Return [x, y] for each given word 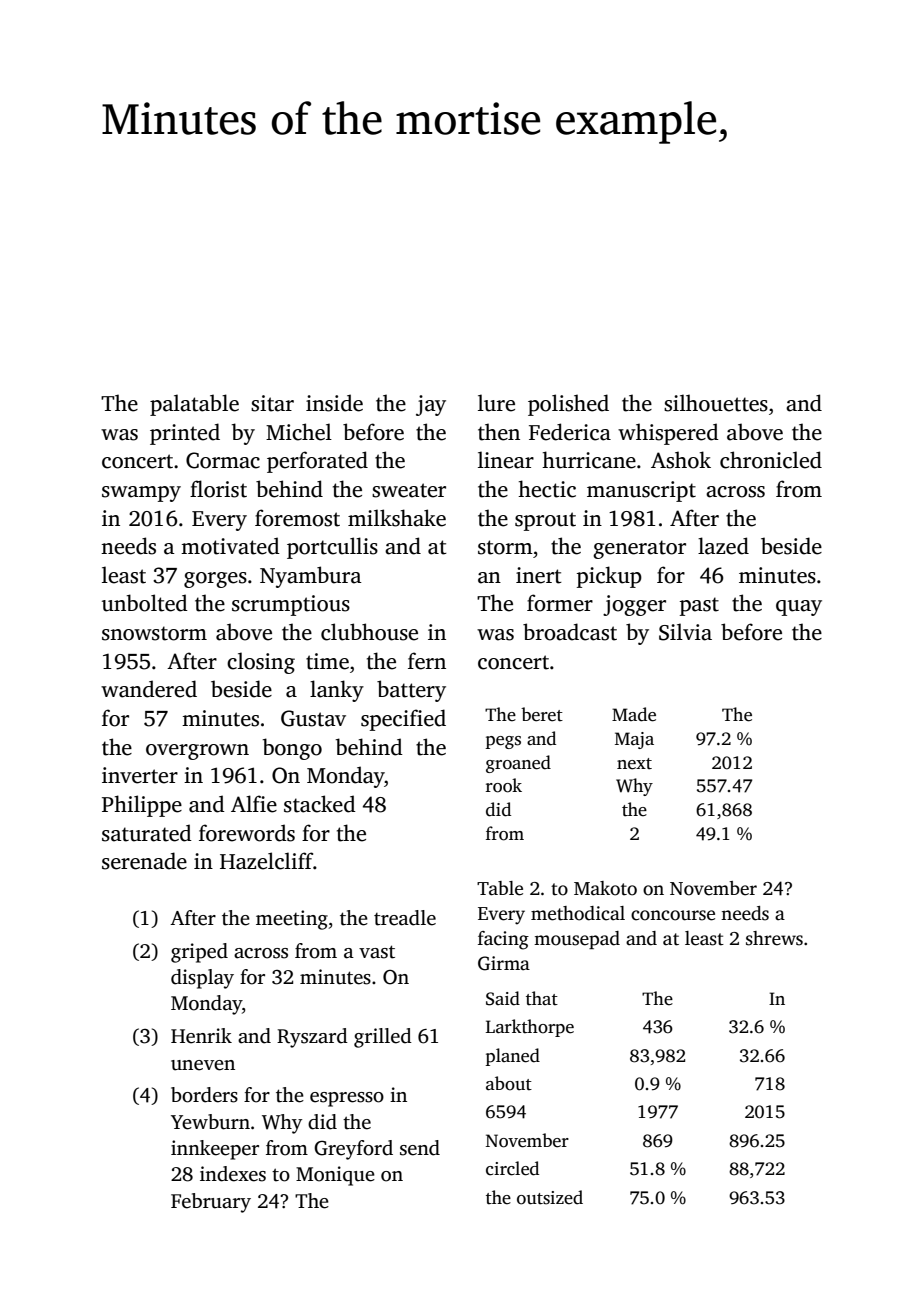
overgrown [197, 752]
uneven [203, 1065]
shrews [774, 938]
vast [377, 952]
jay [431, 405]
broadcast [570, 632]
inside [334, 403]
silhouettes [716, 403]
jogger [634, 605]
